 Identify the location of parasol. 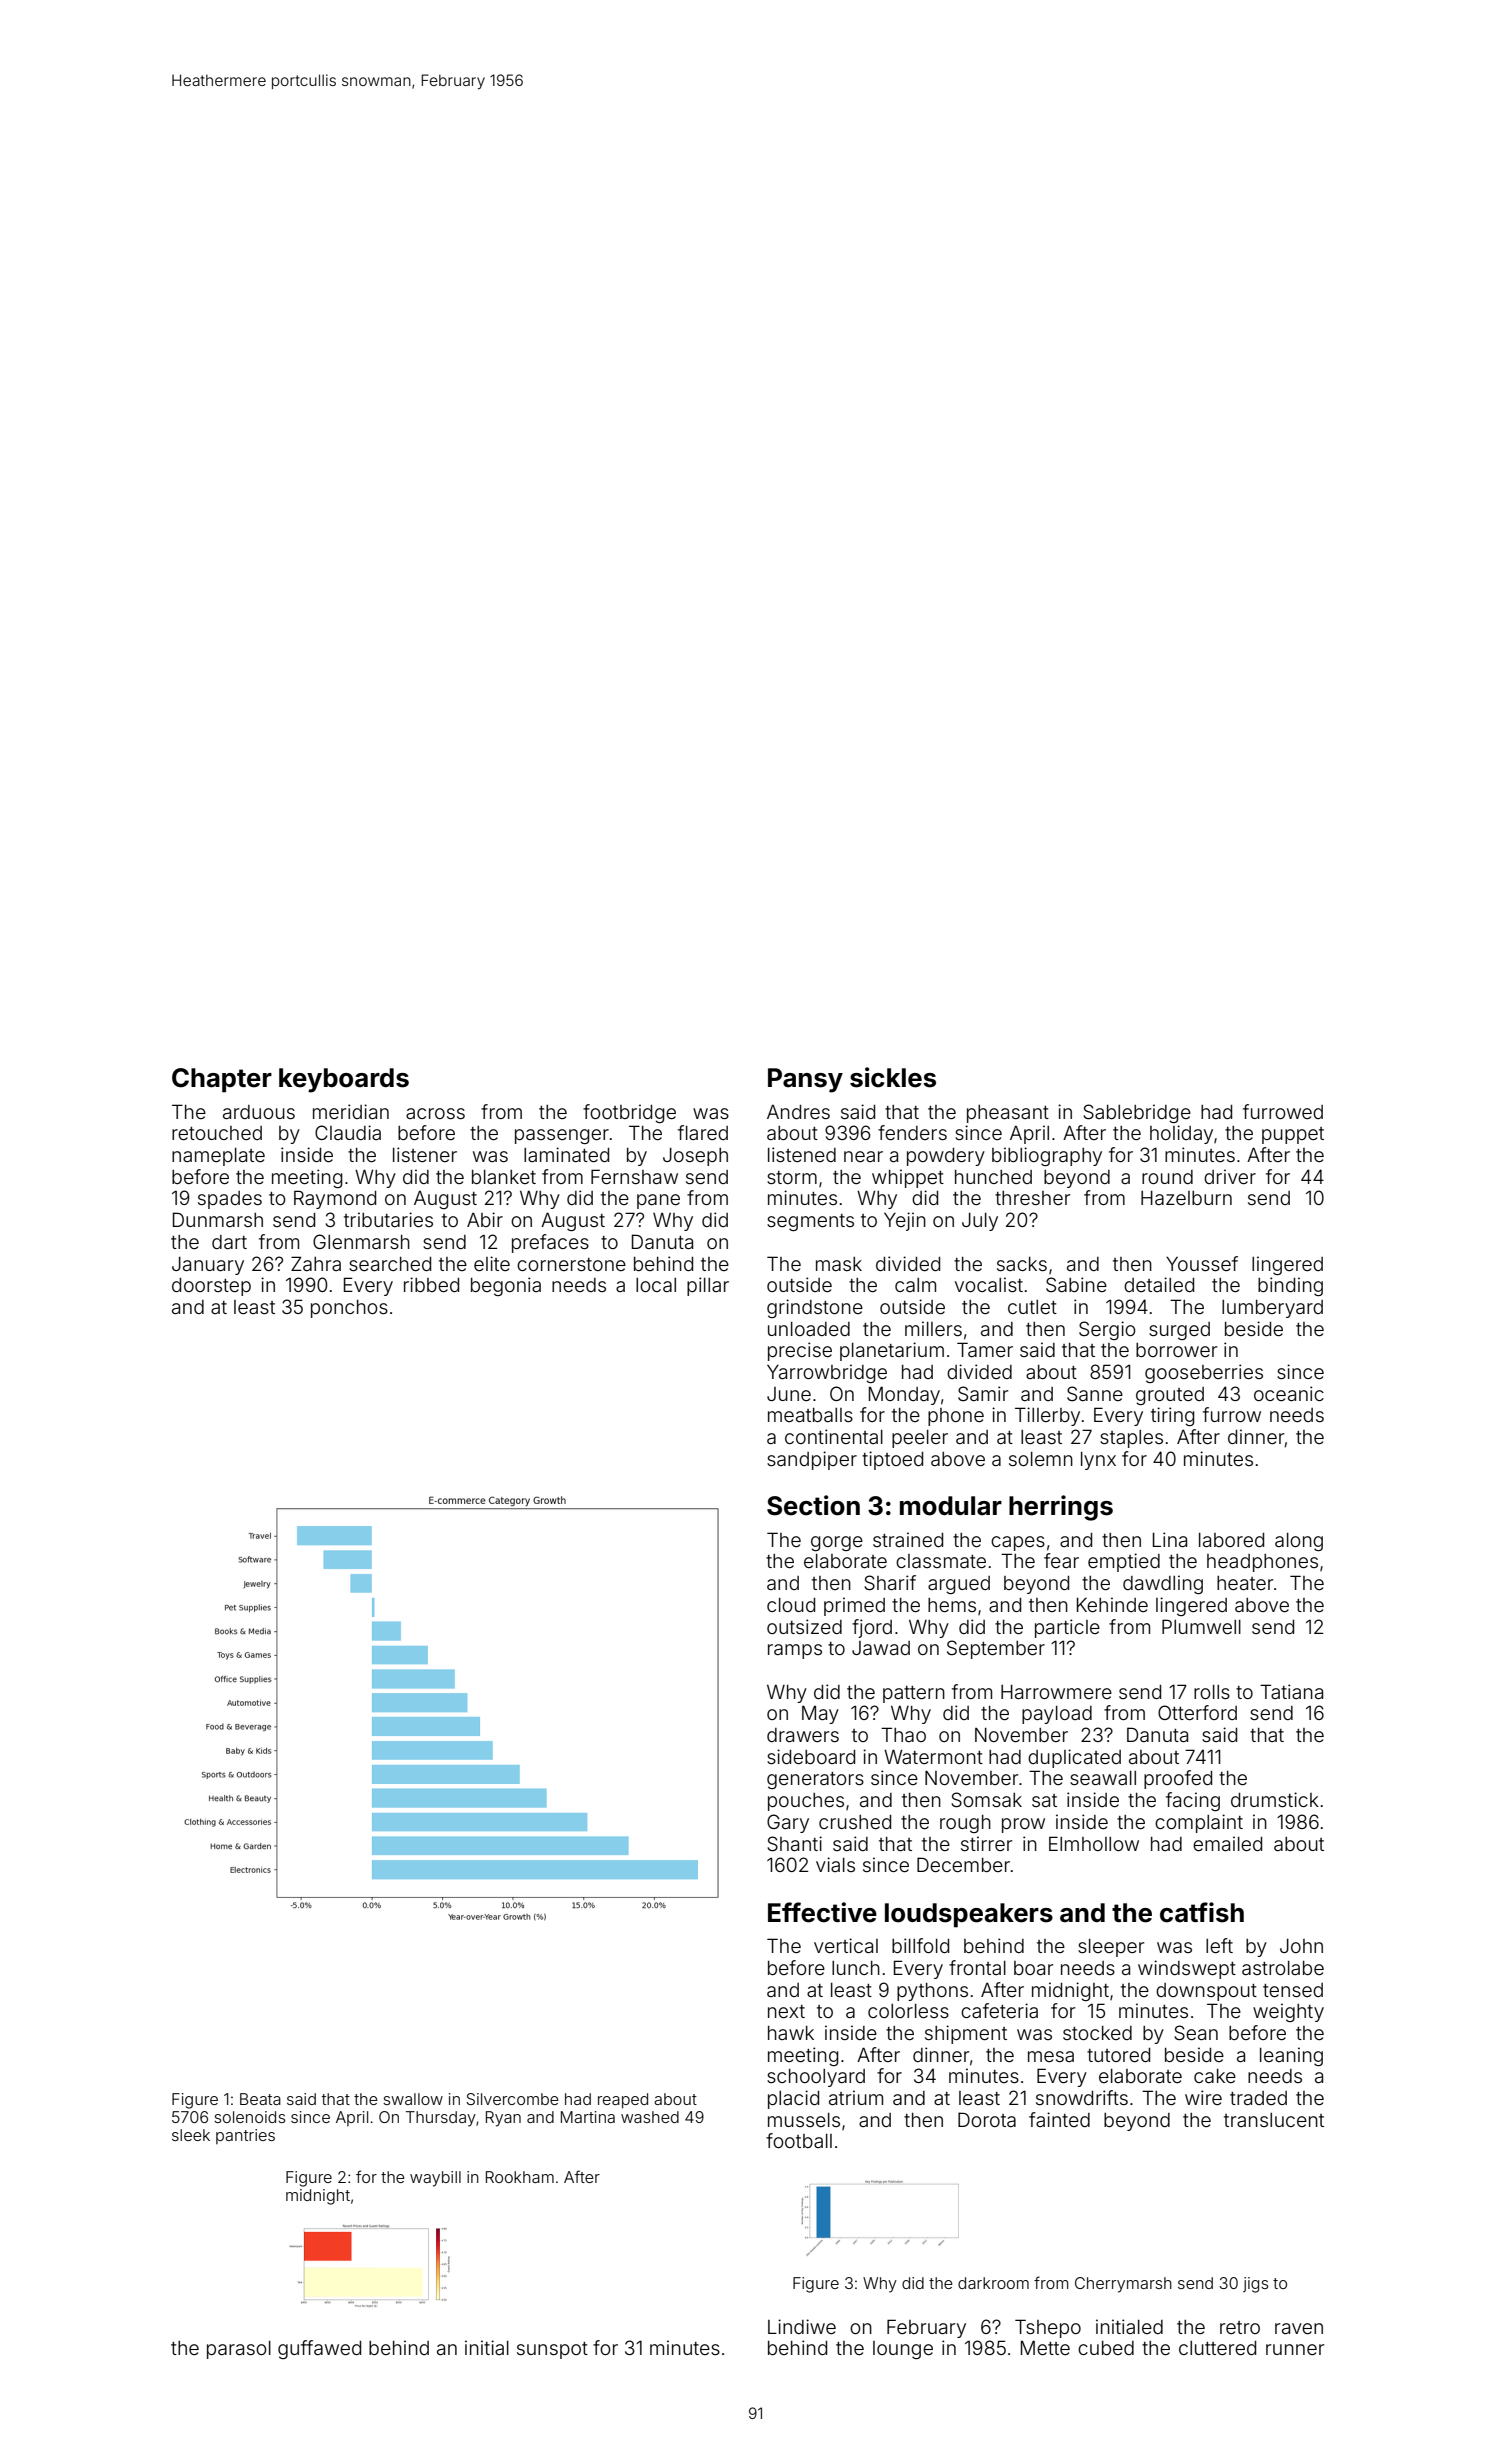
(239, 2350).
